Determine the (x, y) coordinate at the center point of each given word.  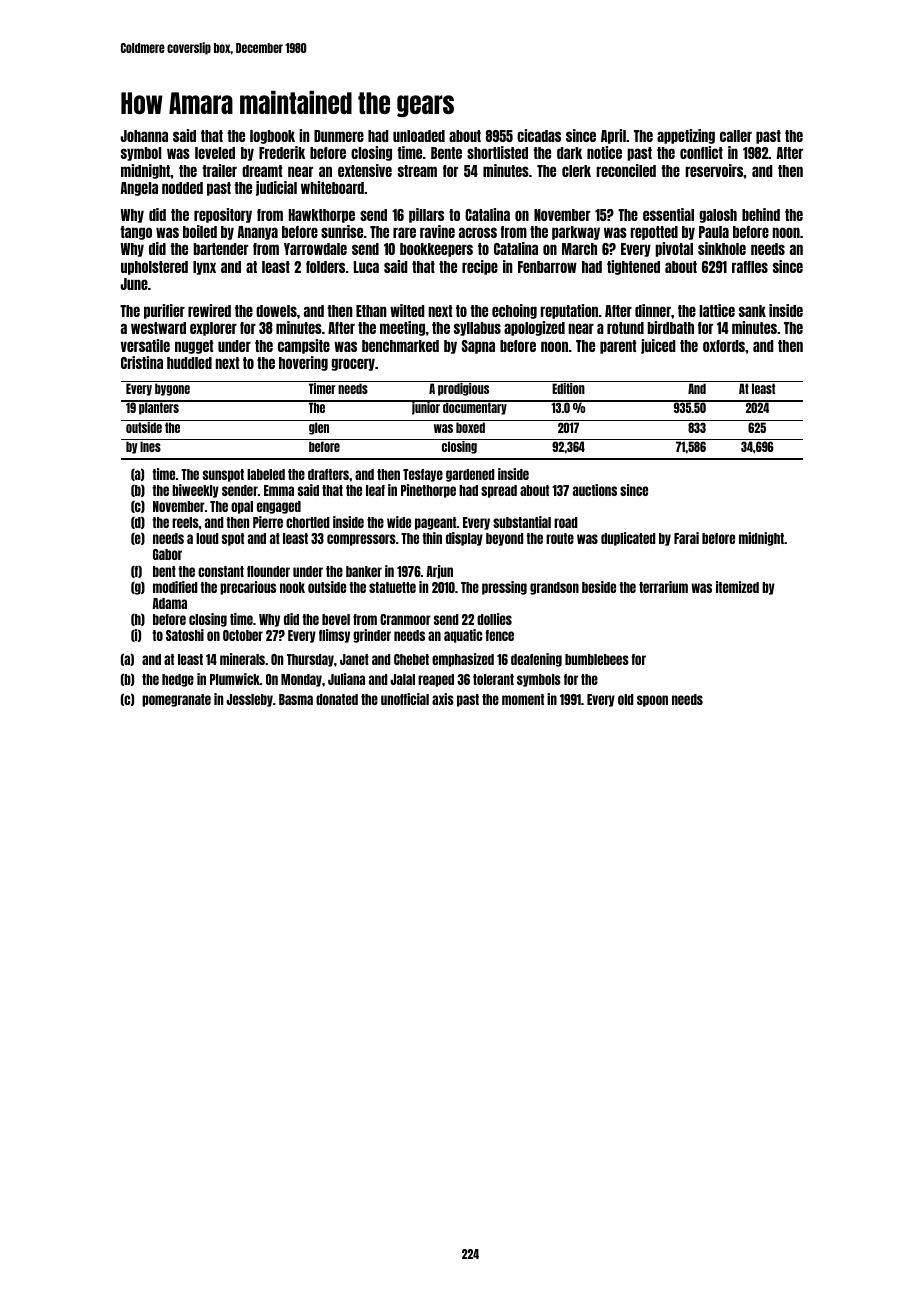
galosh (718, 216)
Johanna (144, 136)
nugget (194, 347)
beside (599, 587)
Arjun (439, 572)
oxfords (724, 346)
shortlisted (497, 152)
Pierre (268, 522)
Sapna (478, 347)
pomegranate (176, 700)
